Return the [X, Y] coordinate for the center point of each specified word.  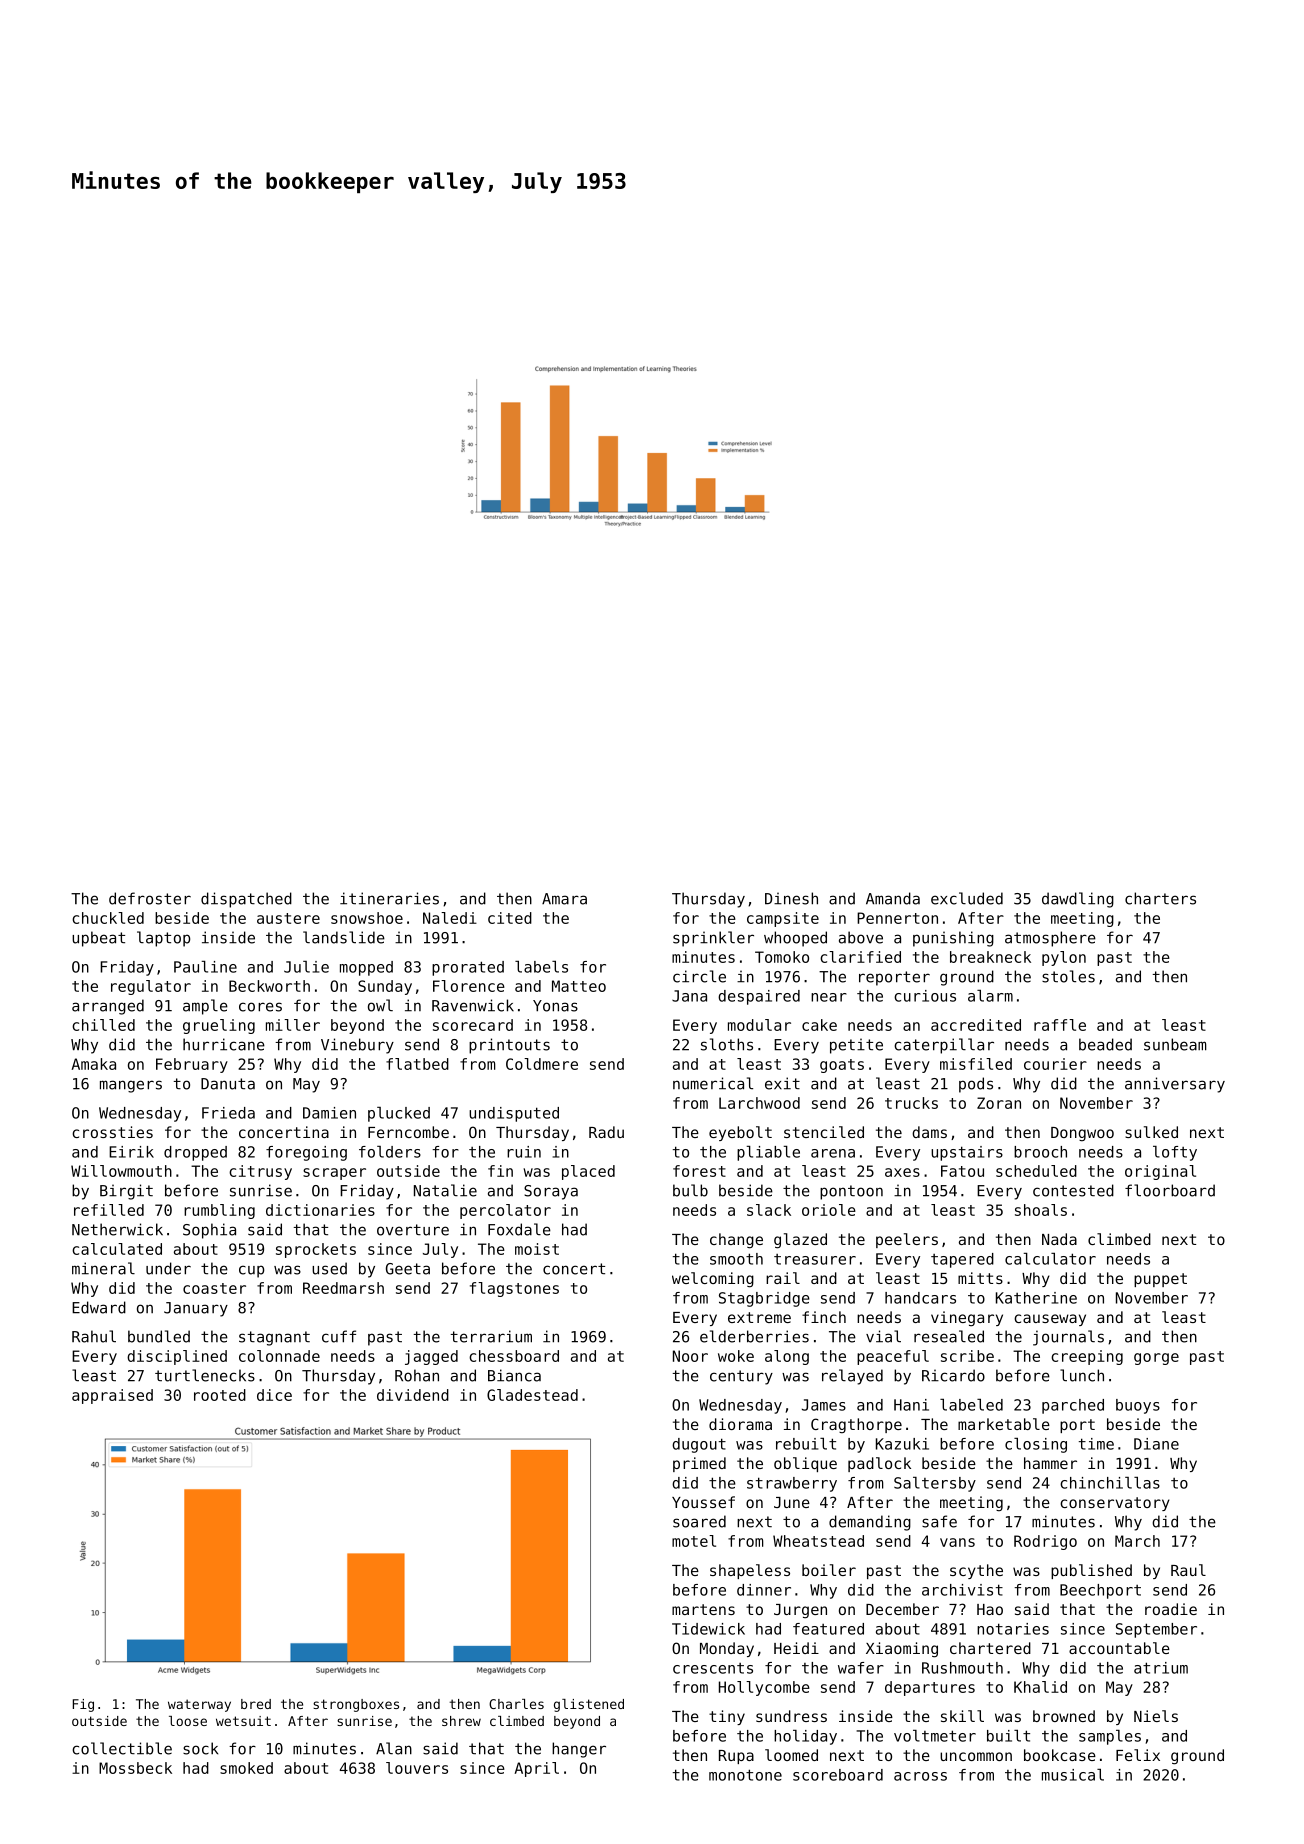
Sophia [209, 1231]
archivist [962, 1590]
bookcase [1060, 1755]
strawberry [792, 1484]
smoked [246, 1768]
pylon [1064, 958]
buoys [1138, 1406]
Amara [564, 899]
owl [380, 1005]
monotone [745, 1775]
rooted [220, 1395]
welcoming [713, 1280]
